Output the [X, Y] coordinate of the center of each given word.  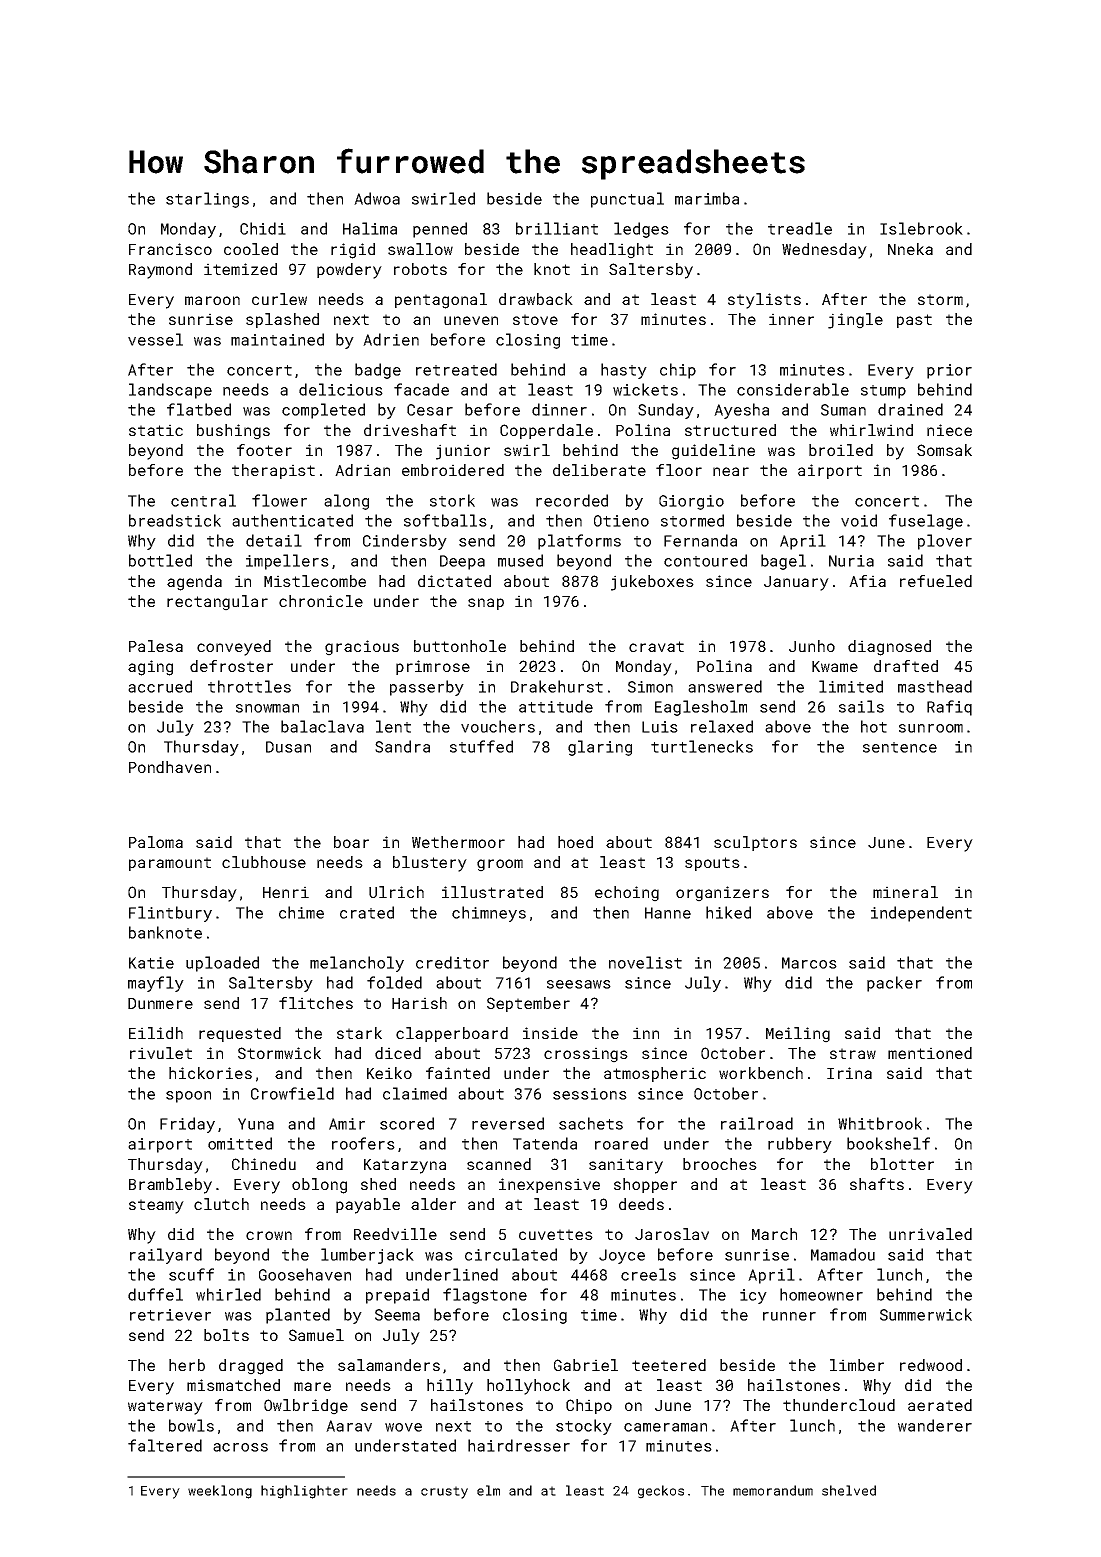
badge [378, 371]
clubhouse [264, 862]
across [240, 1447]
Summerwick [926, 1314]
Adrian [362, 470]
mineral [905, 892]
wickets [645, 389]
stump [883, 392]
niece [949, 430]
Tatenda [545, 1143]
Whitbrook [880, 1123]
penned [440, 230]
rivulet [161, 1053]
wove [403, 1427]
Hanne [668, 913]
